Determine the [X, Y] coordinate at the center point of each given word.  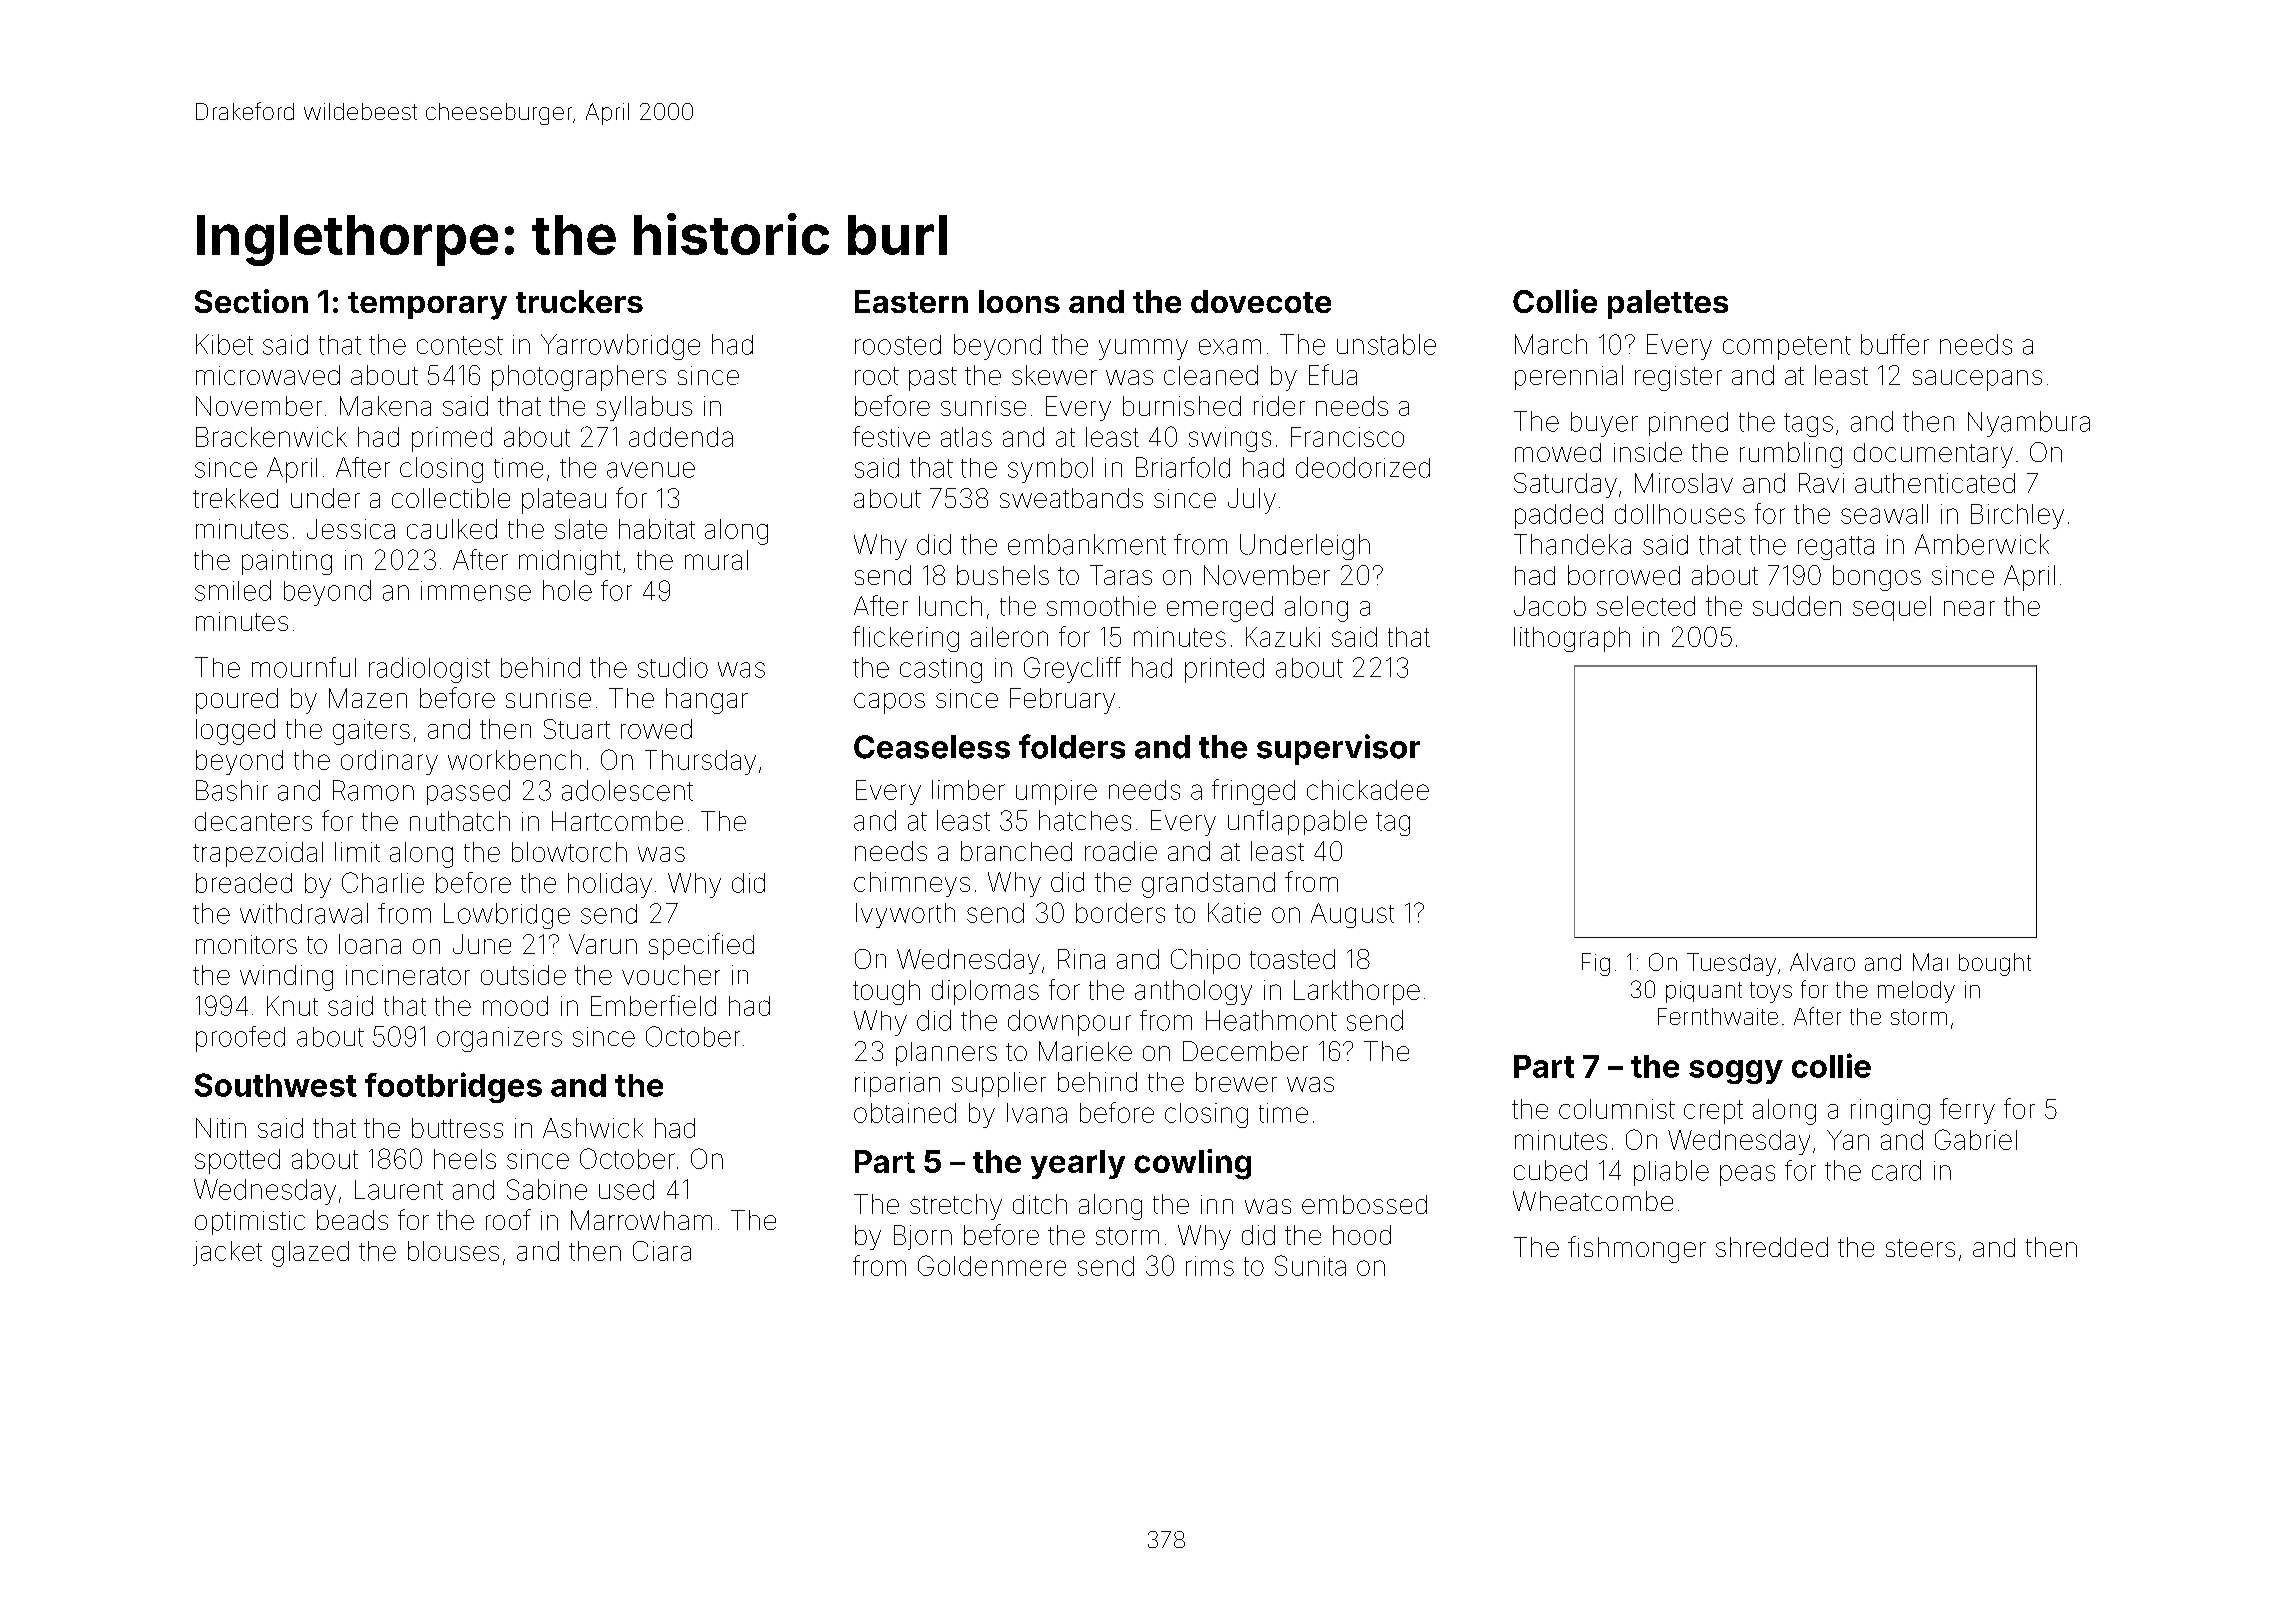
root [877, 376]
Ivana [1037, 1113]
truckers [579, 301]
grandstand [1208, 885]
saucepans [1977, 380]
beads [352, 1220]
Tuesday [1731, 964]
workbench [514, 760]
